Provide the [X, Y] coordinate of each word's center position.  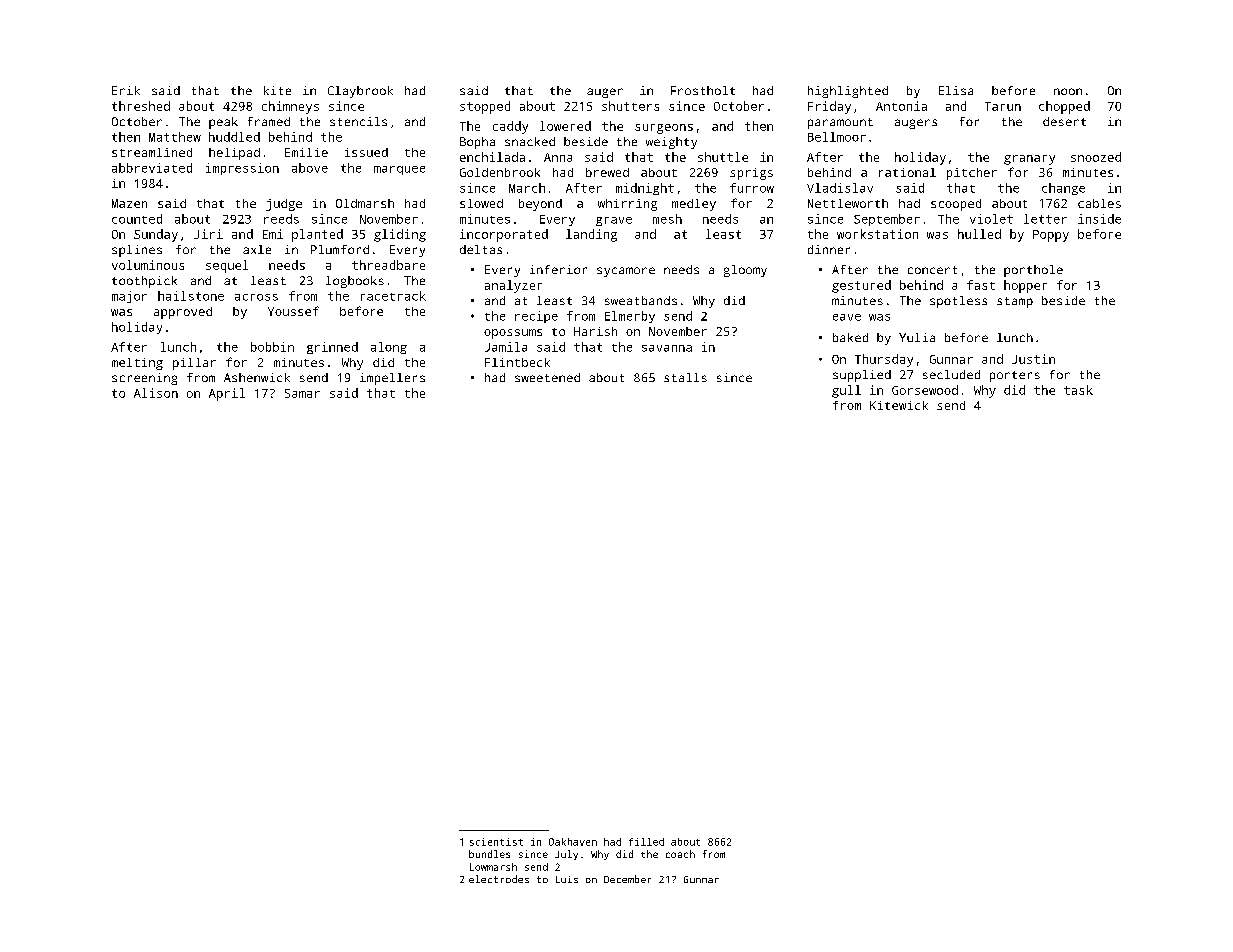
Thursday [884, 360]
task [1078, 390]
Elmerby [630, 317]
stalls [685, 377]
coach [680, 854]
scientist [496, 842]
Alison [156, 393]
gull [846, 391]
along [389, 348]
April [227, 394]
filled [646, 842]
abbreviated [152, 168]
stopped [485, 107]
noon [1068, 91]
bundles [489, 854]
